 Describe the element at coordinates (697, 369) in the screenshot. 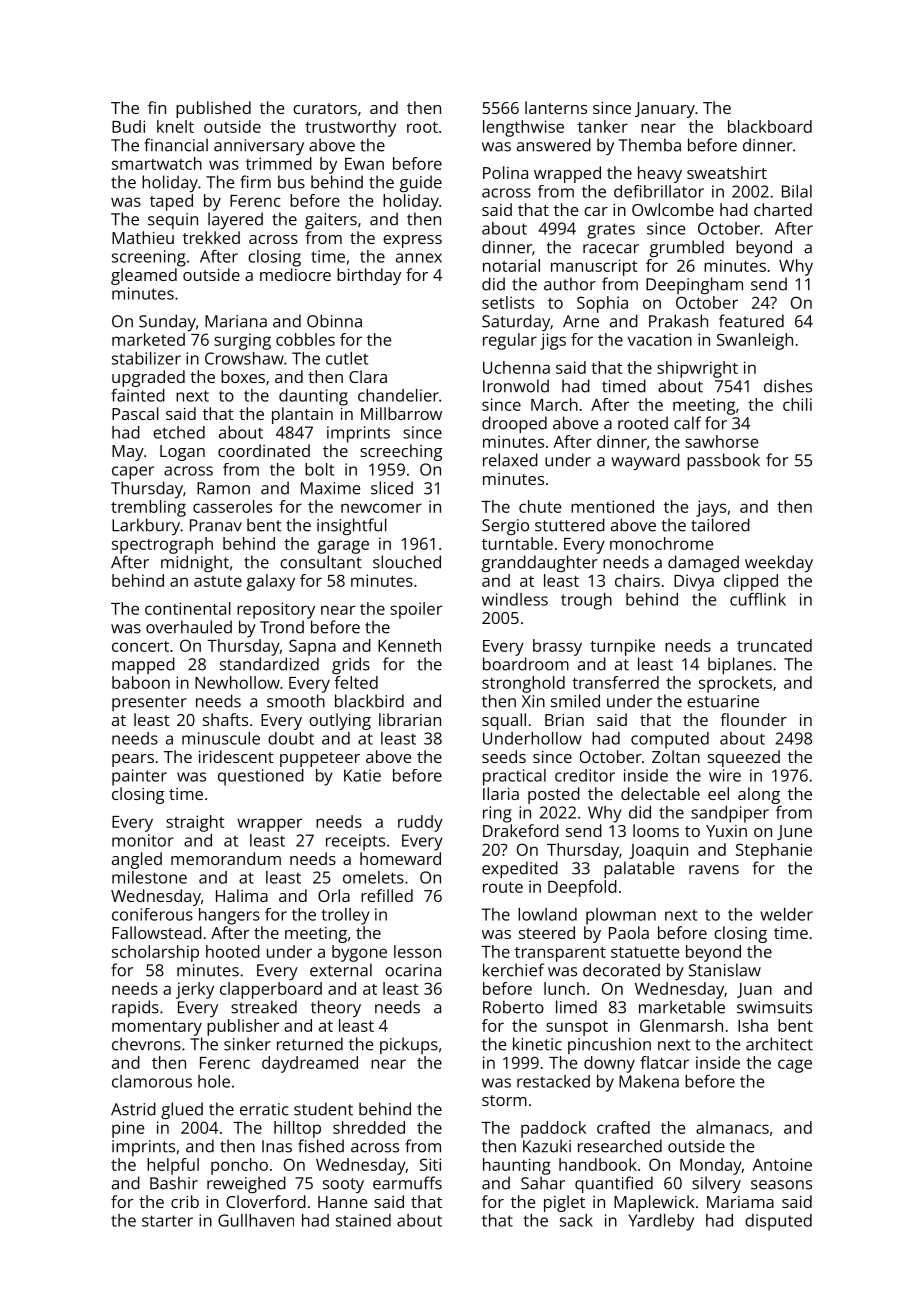

I see `shipwright` at that location.
